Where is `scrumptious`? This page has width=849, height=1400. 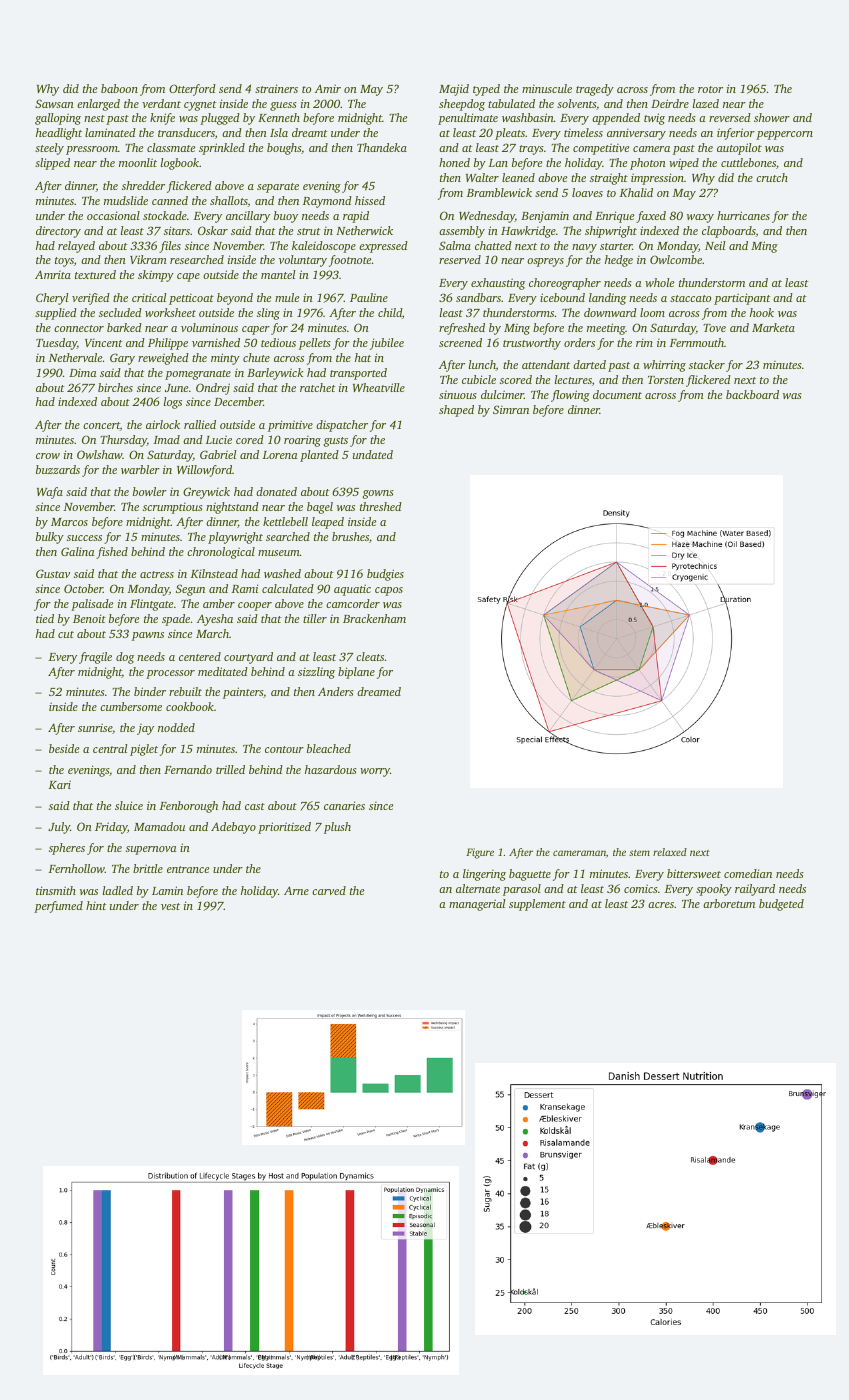
scrumptious is located at coordinates (173, 508).
